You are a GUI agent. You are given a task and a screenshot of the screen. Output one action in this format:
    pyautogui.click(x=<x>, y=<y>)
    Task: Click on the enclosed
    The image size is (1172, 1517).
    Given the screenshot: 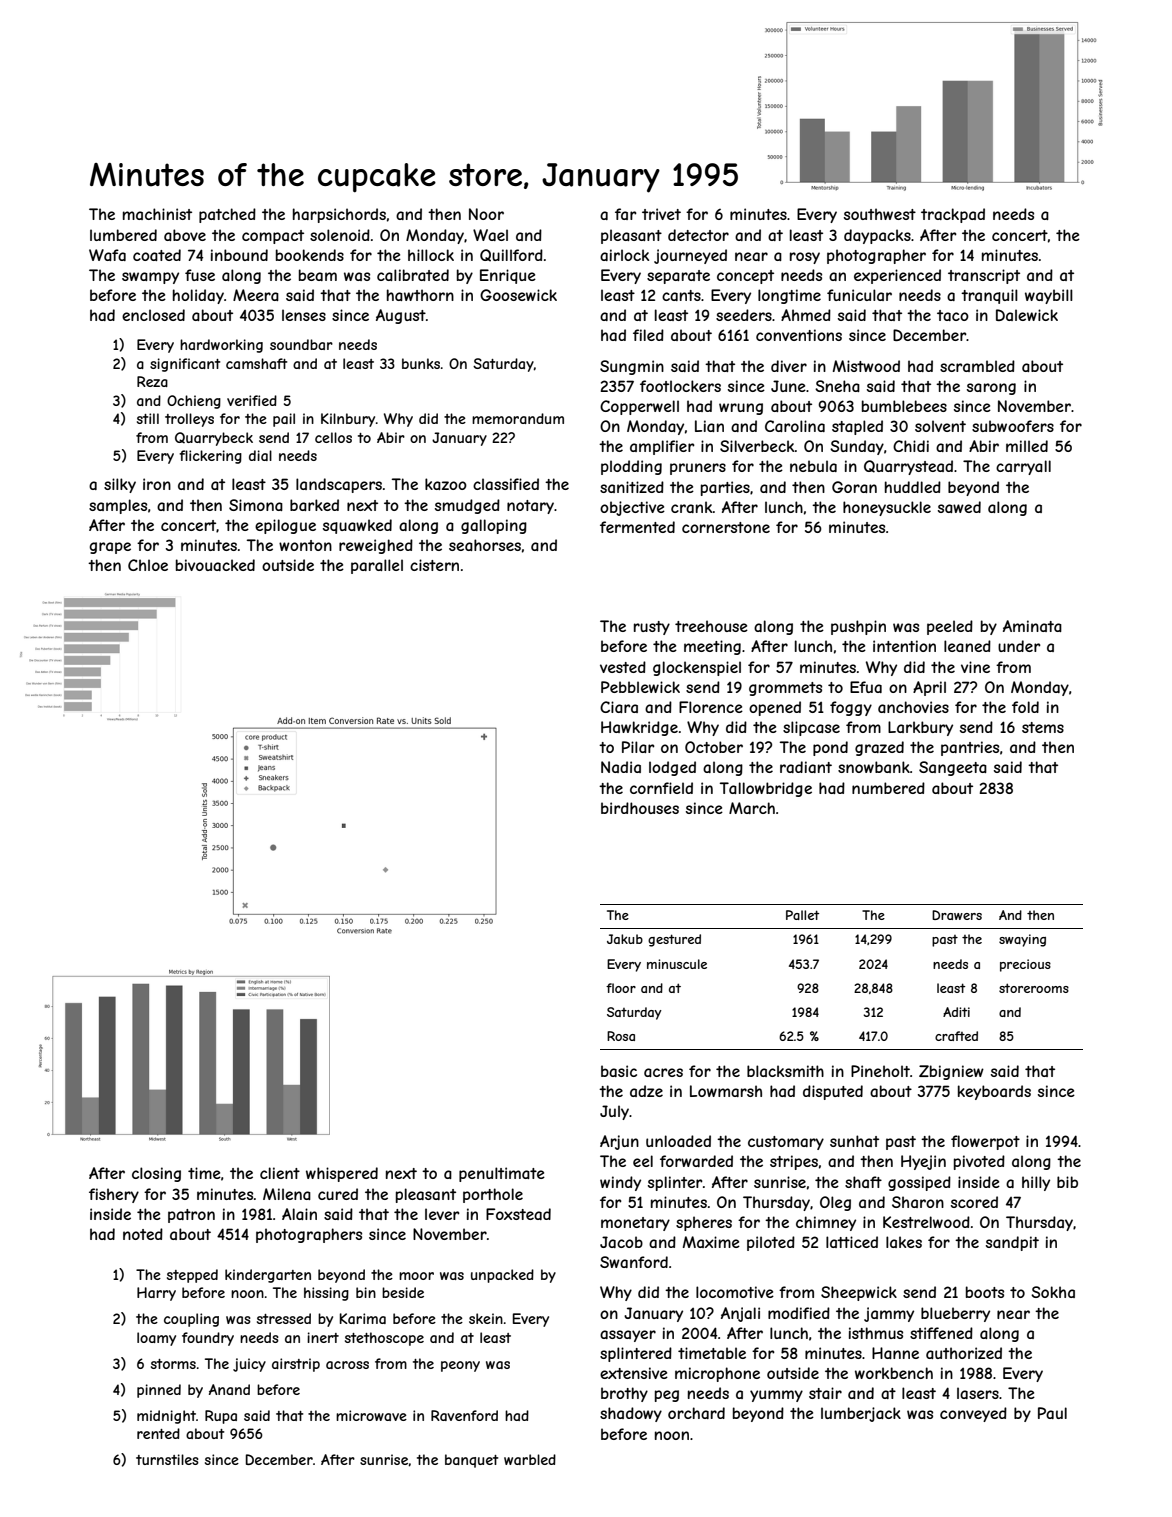 What is the action you would take?
    pyautogui.click(x=153, y=315)
